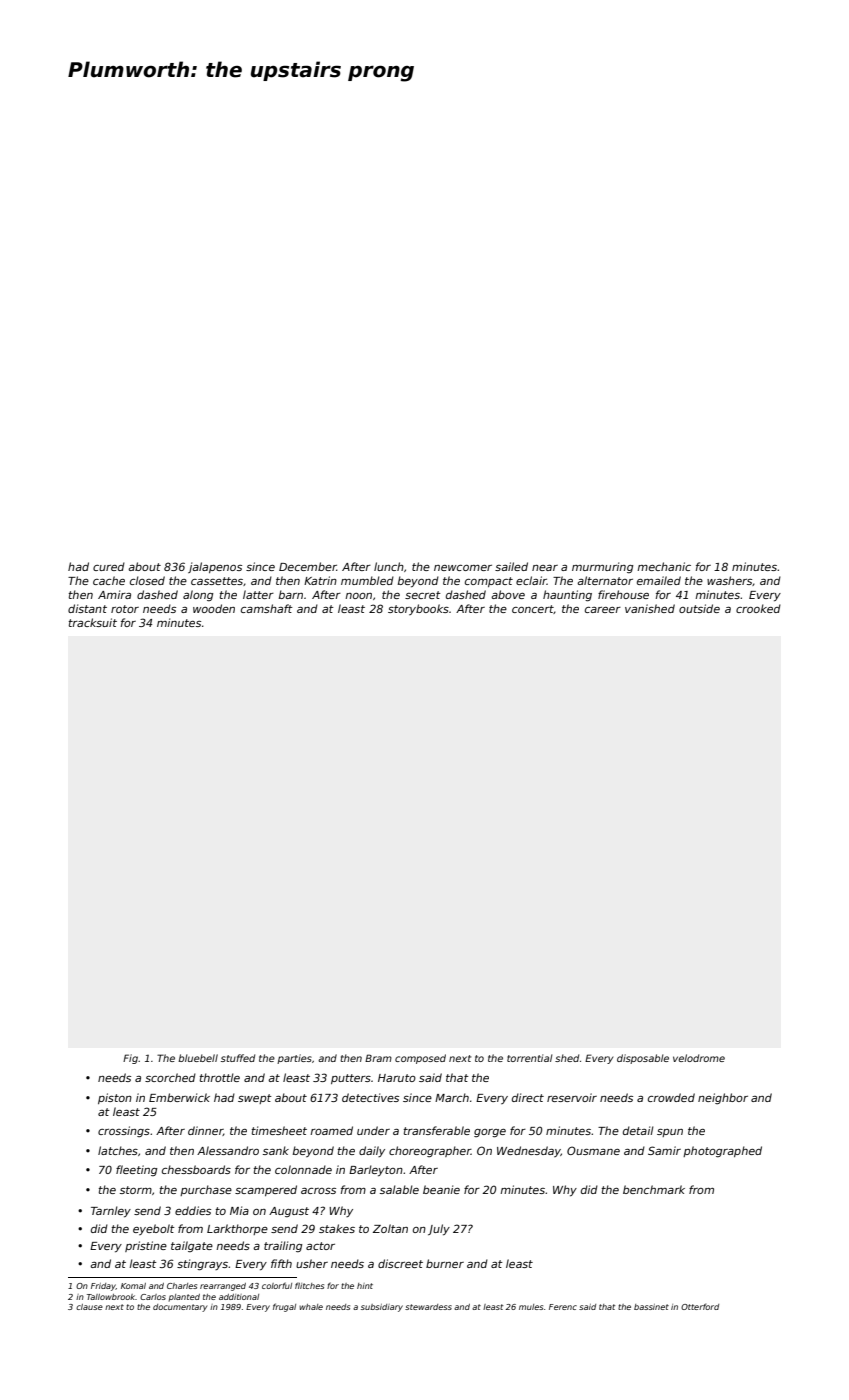 The image size is (849, 1400). I want to click on mechanic, so click(664, 566).
